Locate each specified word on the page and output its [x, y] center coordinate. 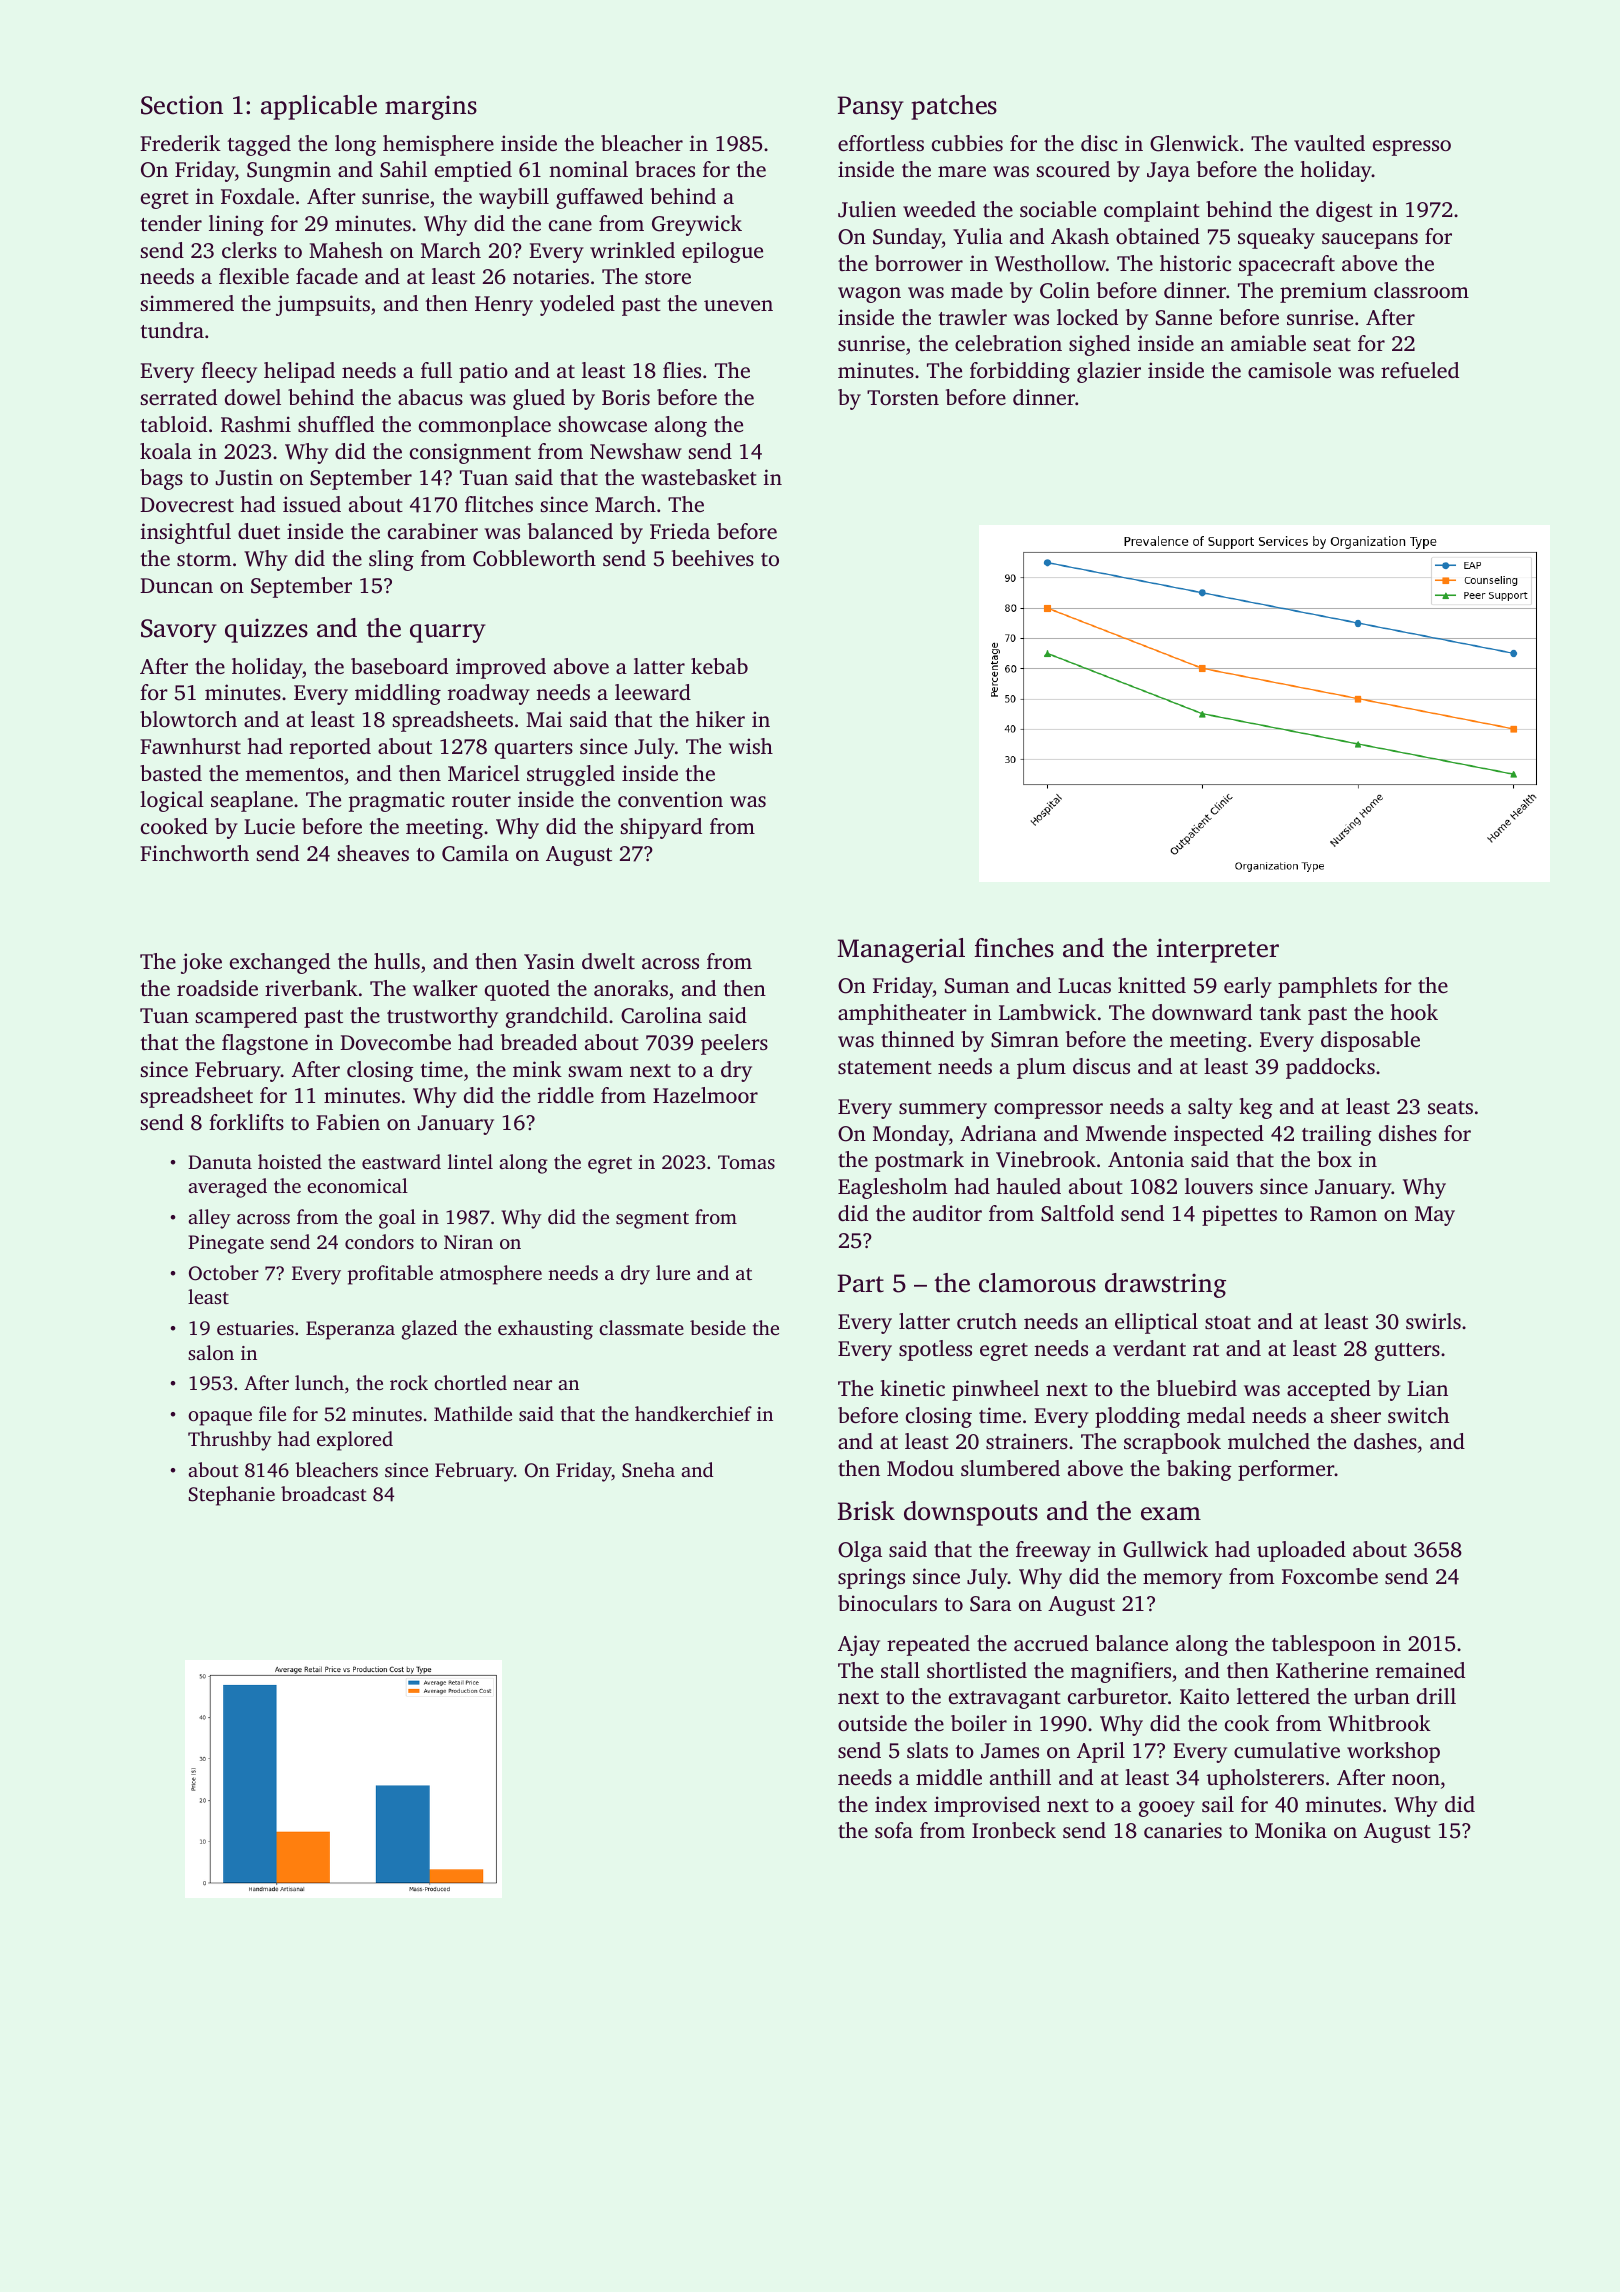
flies [682, 370]
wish [751, 746]
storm [204, 559]
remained [1420, 1670]
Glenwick [1194, 143]
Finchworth [194, 853]
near [532, 1385]
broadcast [324, 1493]
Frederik [180, 143]
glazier [1109, 372]
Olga [860, 1551]
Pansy [870, 108]
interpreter [1218, 951]
